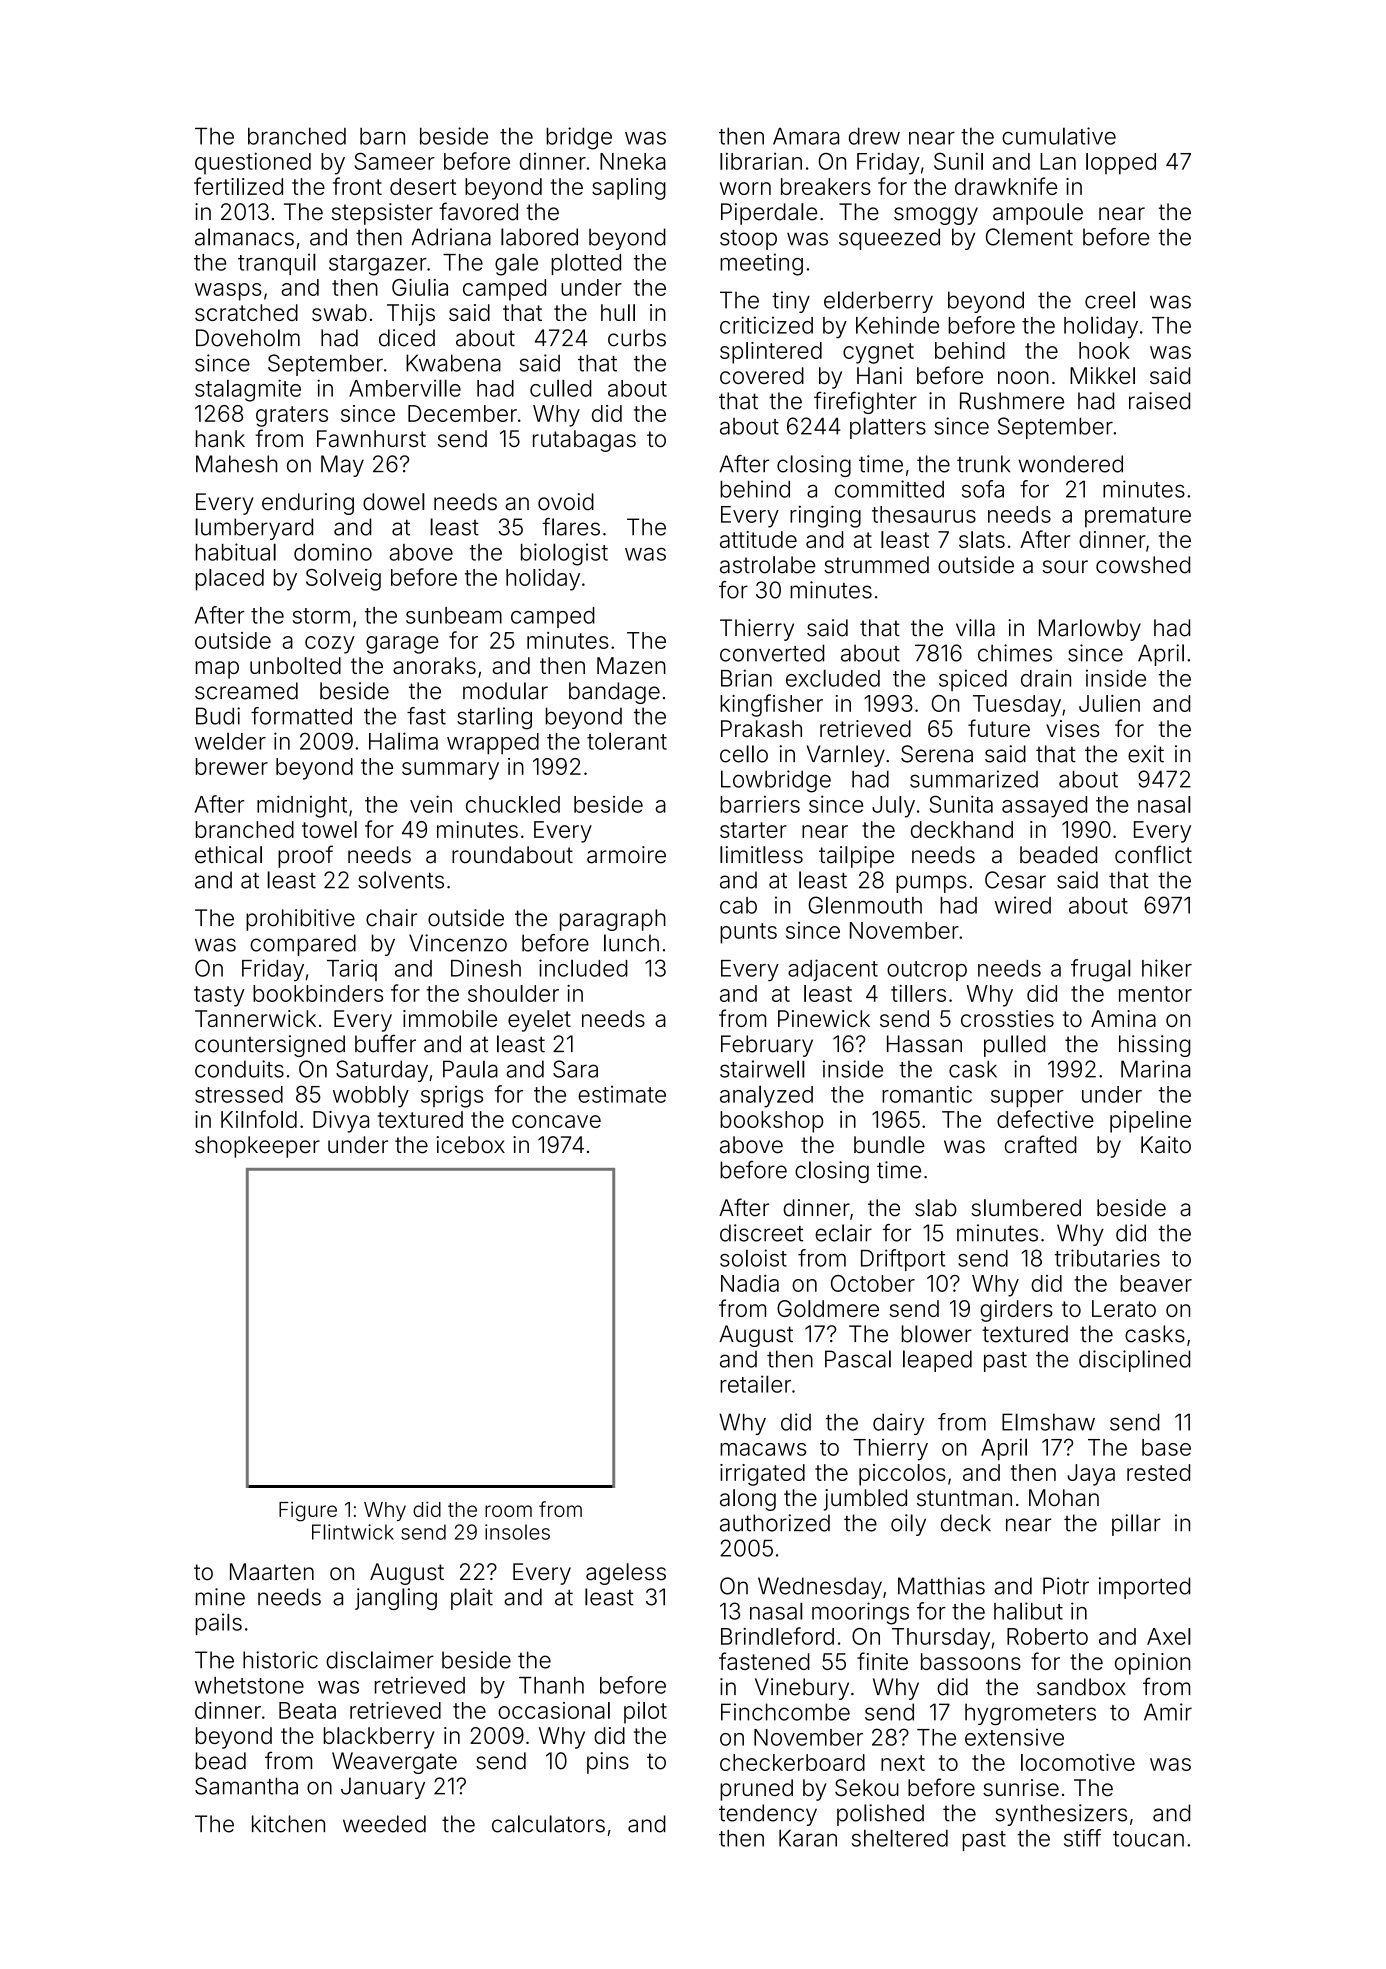 The height and width of the screenshot is (1969, 1386). What do you see at coordinates (458, 943) in the screenshot?
I see `Vincenzo` at bounding box center [458, 943].
